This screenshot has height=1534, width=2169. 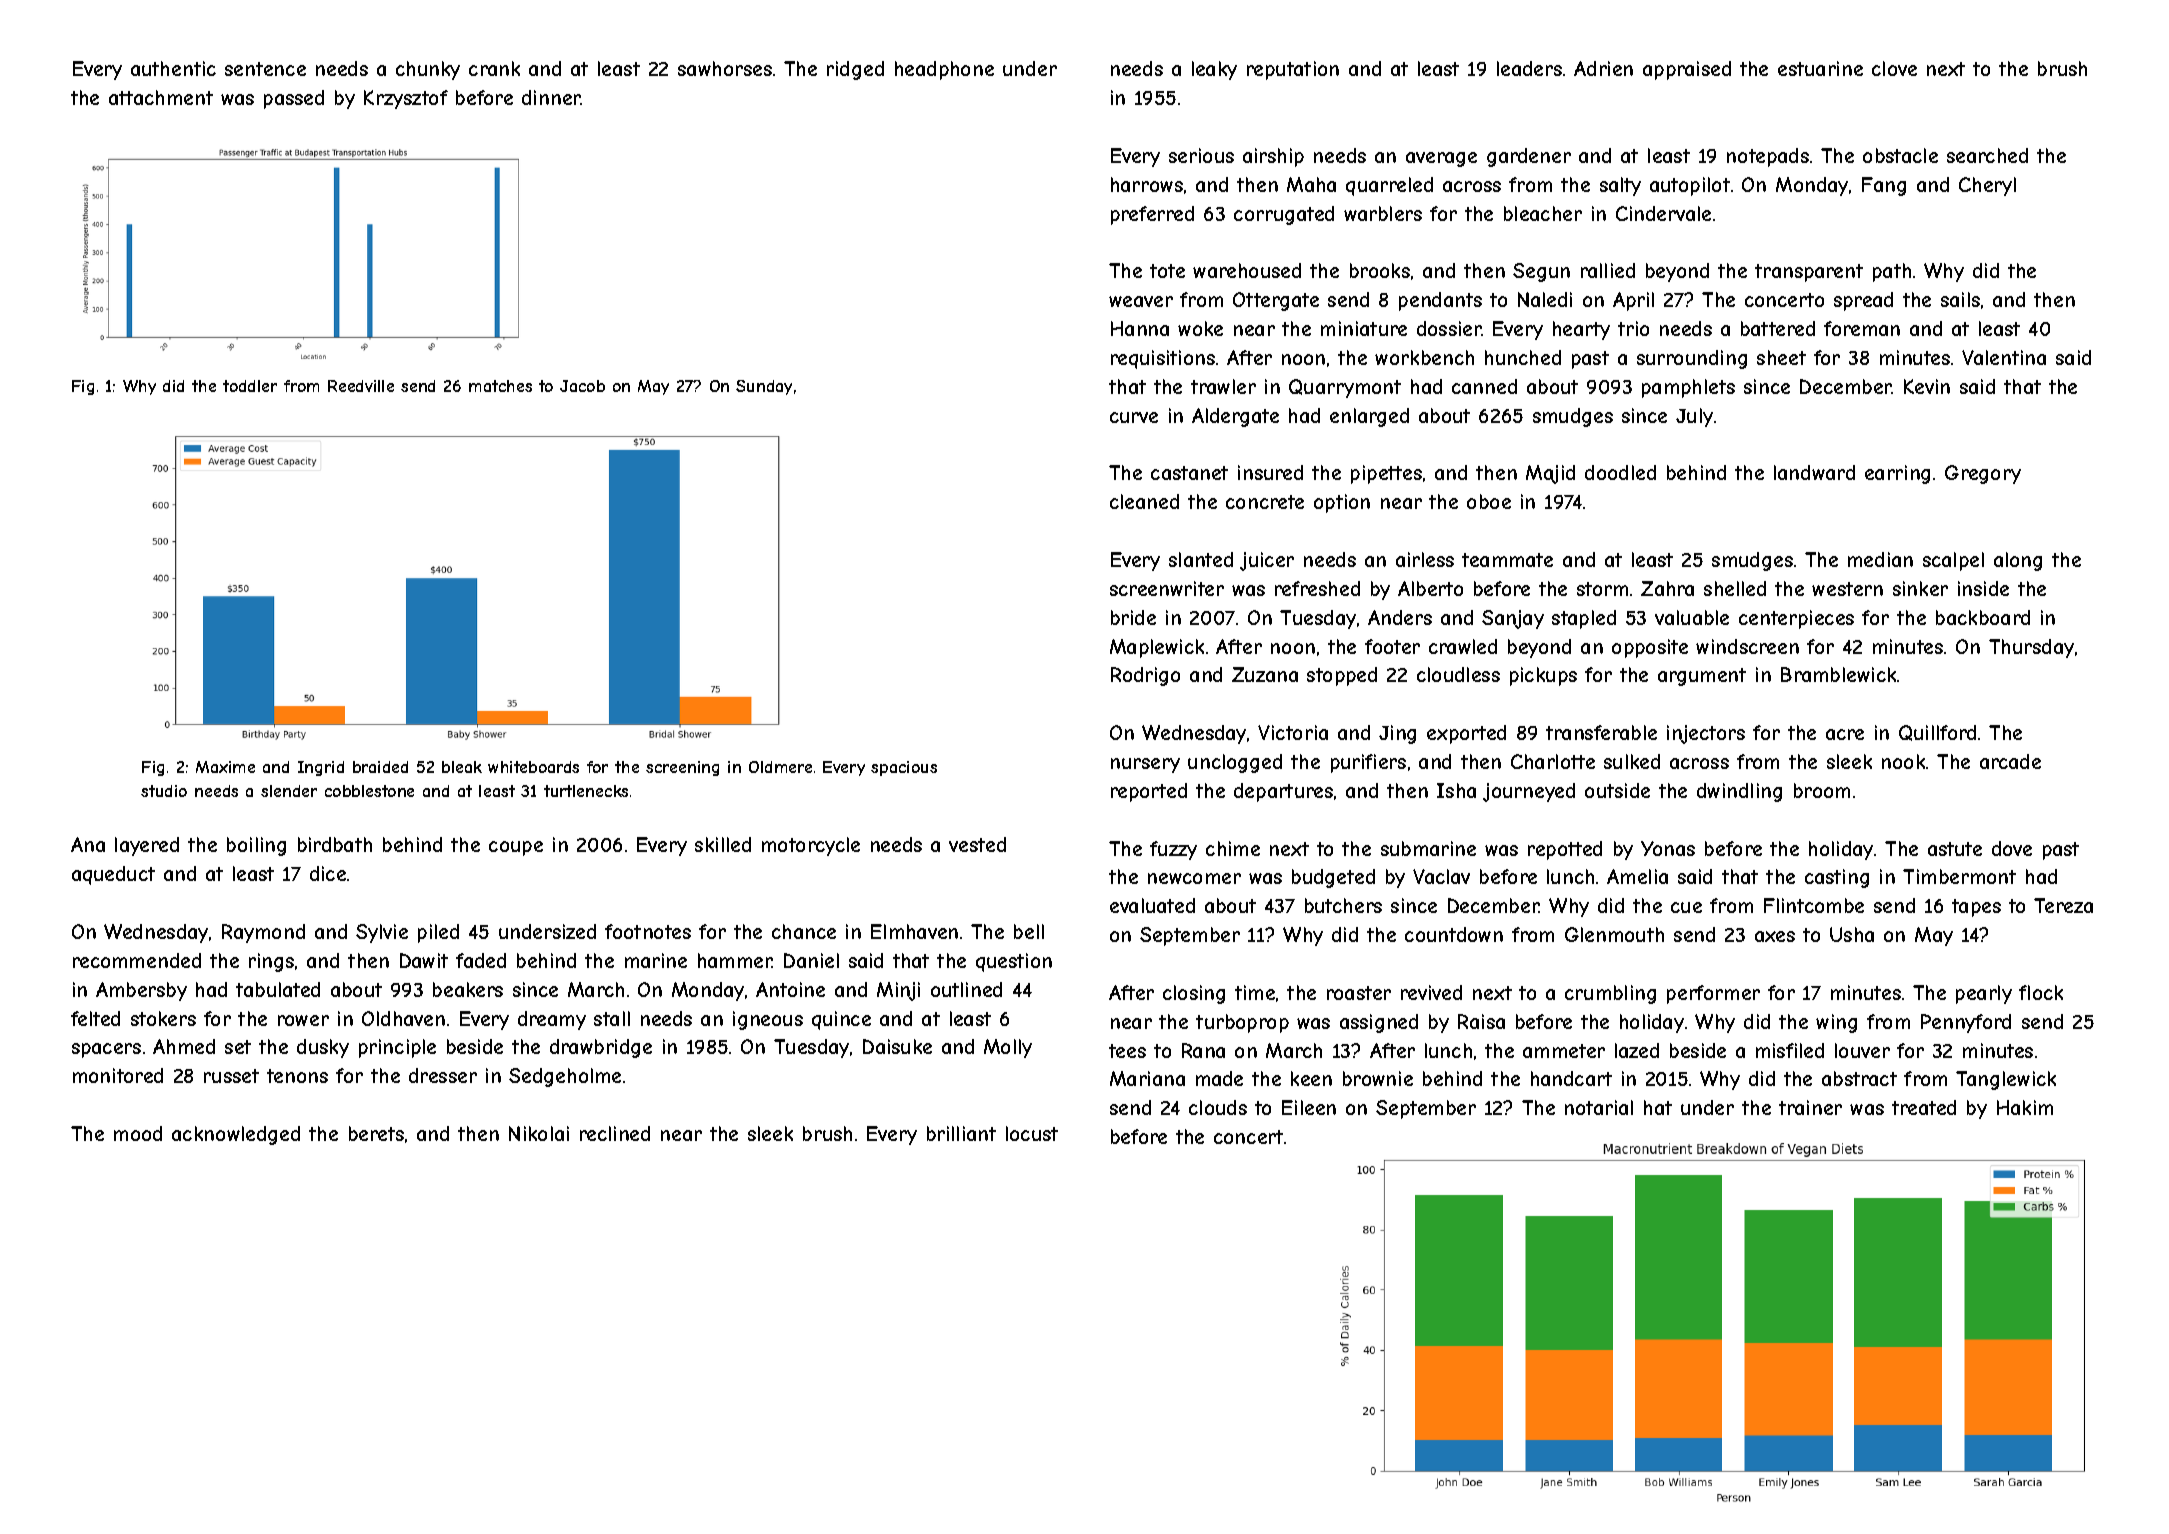 I want to click on juicer, so click(x=1267, y=561).
